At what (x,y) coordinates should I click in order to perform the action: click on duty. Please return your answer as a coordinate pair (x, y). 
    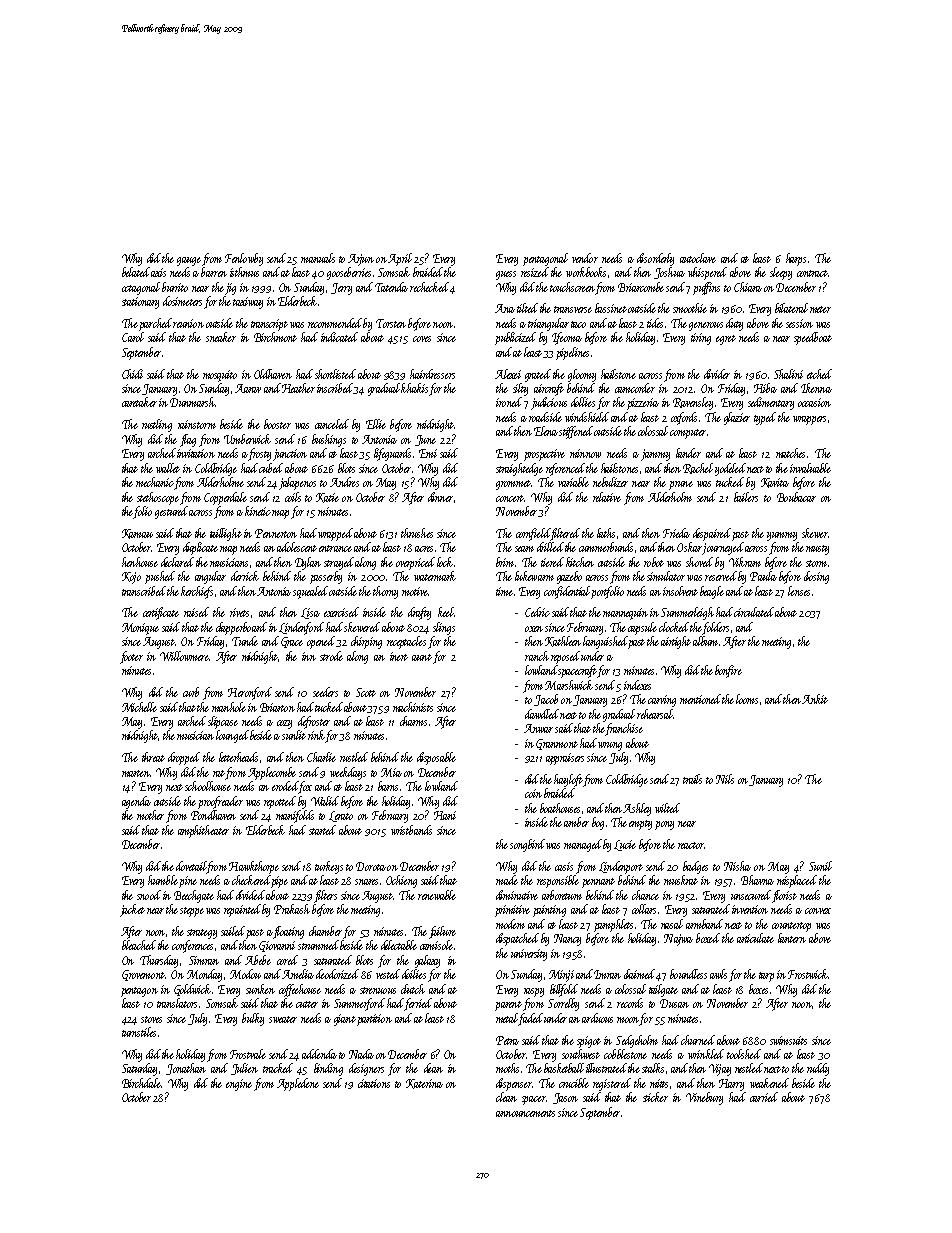
    Looking at the image, I should click on (734, 324).
